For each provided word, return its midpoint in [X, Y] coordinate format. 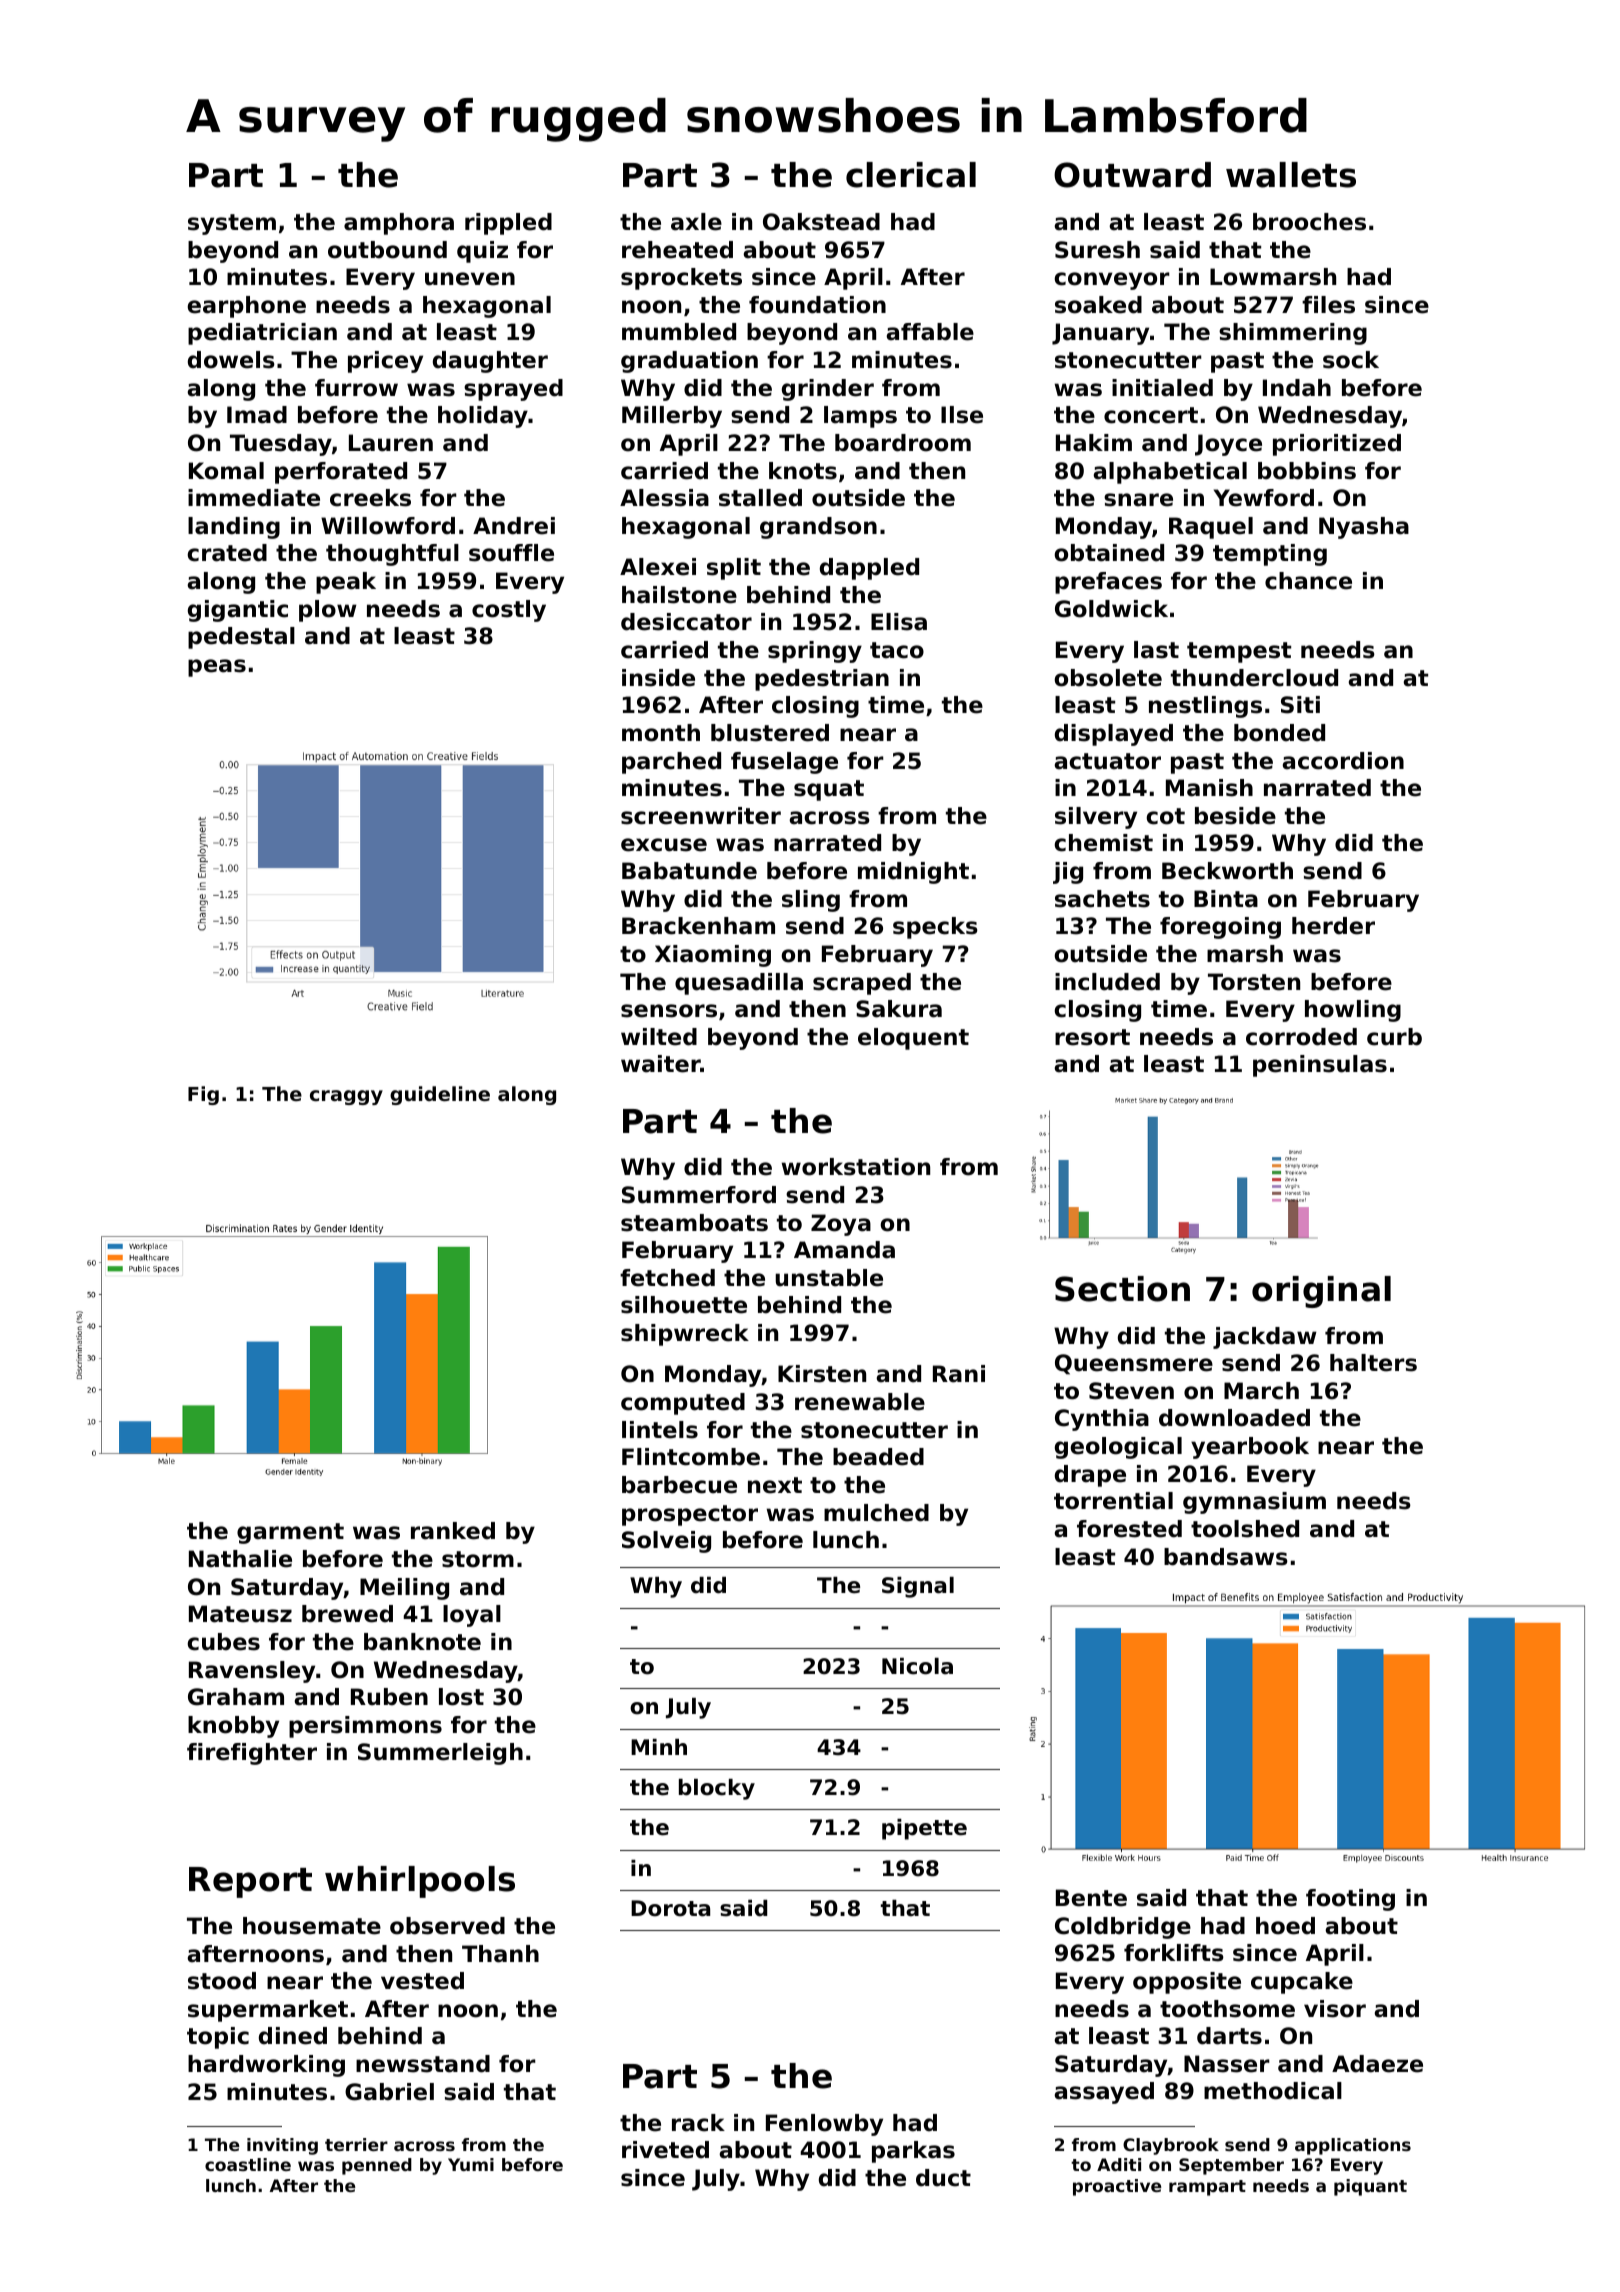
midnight [913, 873]
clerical [911, 175]
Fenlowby [824, 2125]
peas [217, 668]
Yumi [471, 2164]
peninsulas [1320, 1066]
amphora [399, 224]
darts [1229, 2036]
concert [1151, 415]
